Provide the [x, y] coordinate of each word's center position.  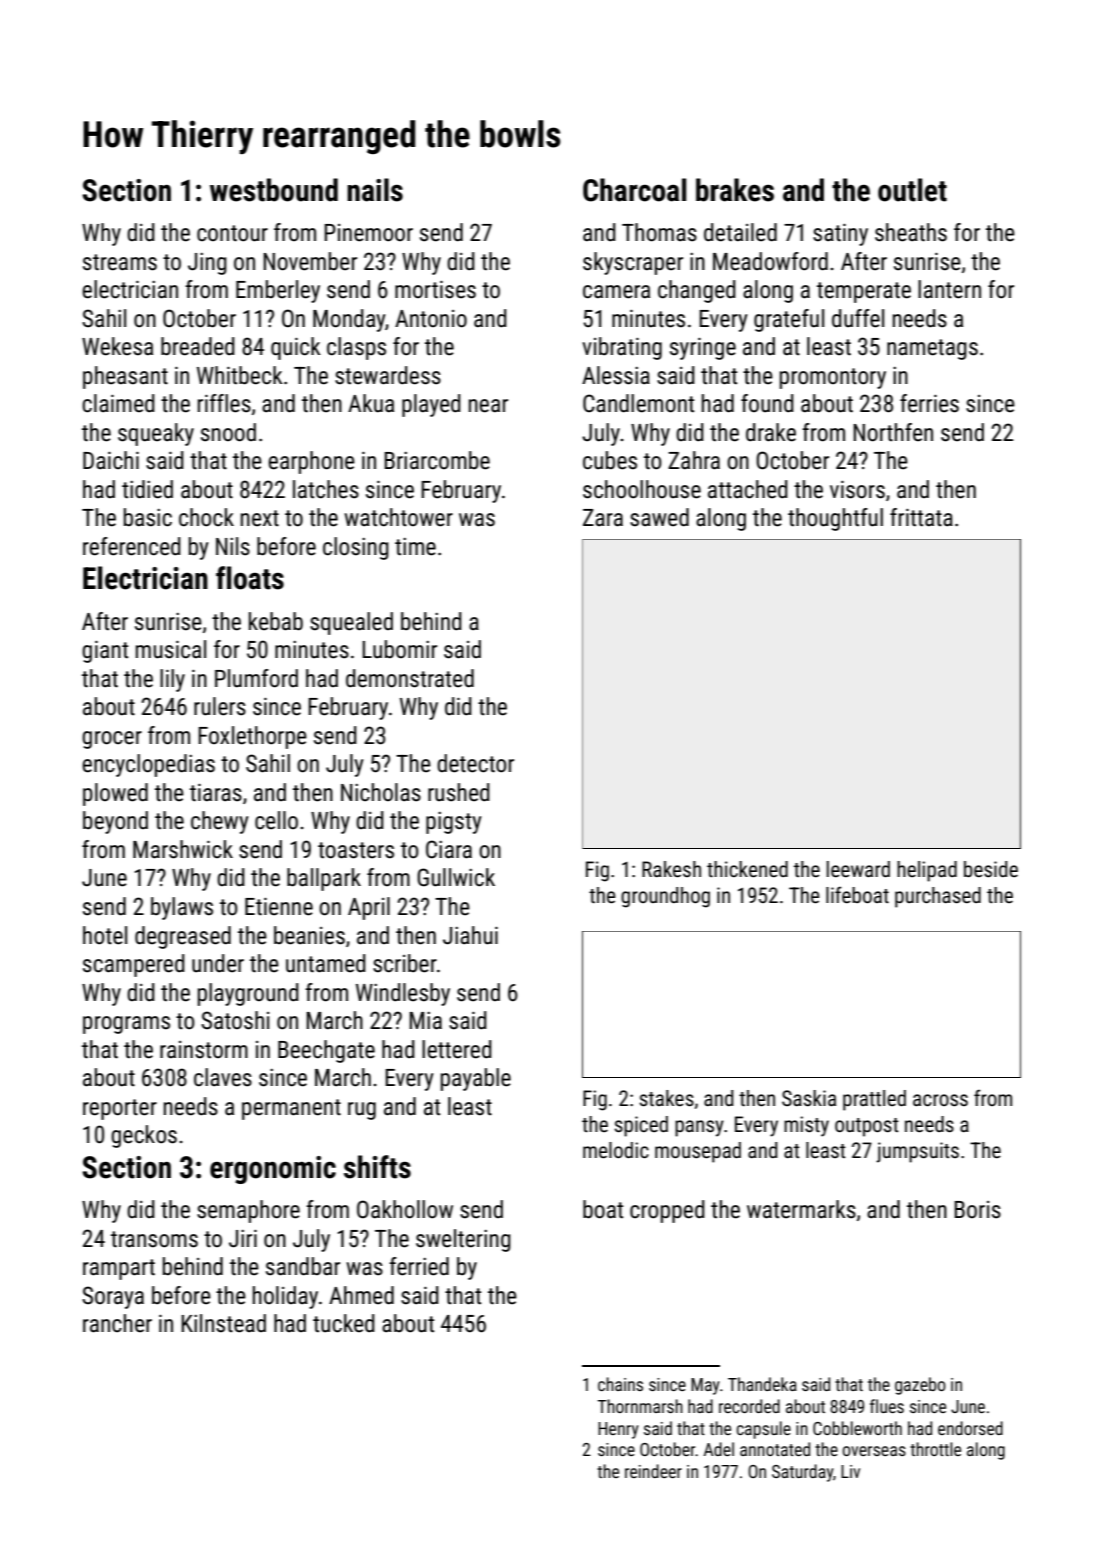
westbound [274, 190]
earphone [311, 462]
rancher [117, 1323]
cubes [610, 460]
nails [375, 190]
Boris [977, 1210]
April [369, 908]
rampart [119, 1269]
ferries [929, 403]
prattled [874, 1100]
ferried [419, 1266]
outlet [912, 190]
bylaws [182, 908]
